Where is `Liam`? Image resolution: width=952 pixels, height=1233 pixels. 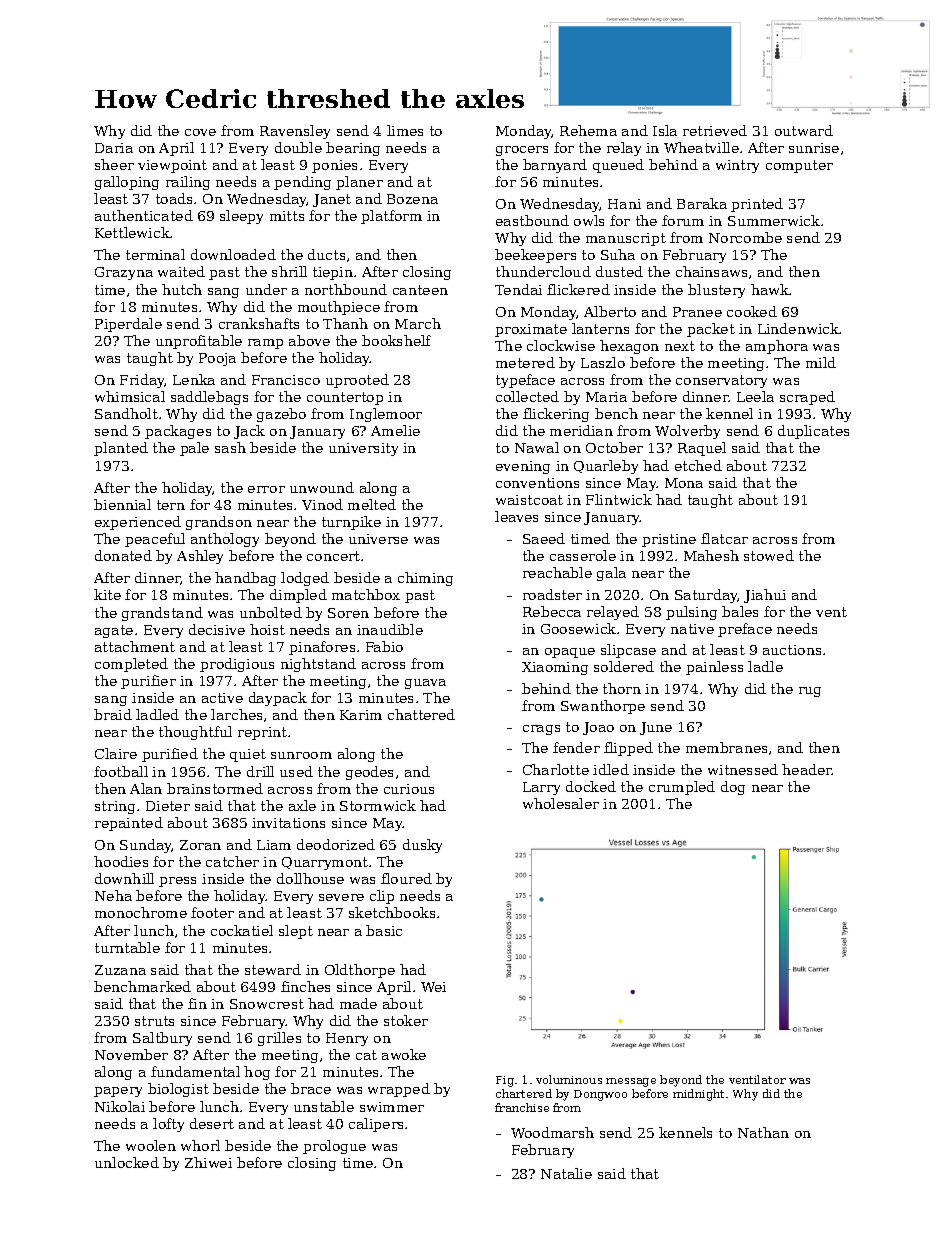 Liam is located at coordinates (274, 845).
